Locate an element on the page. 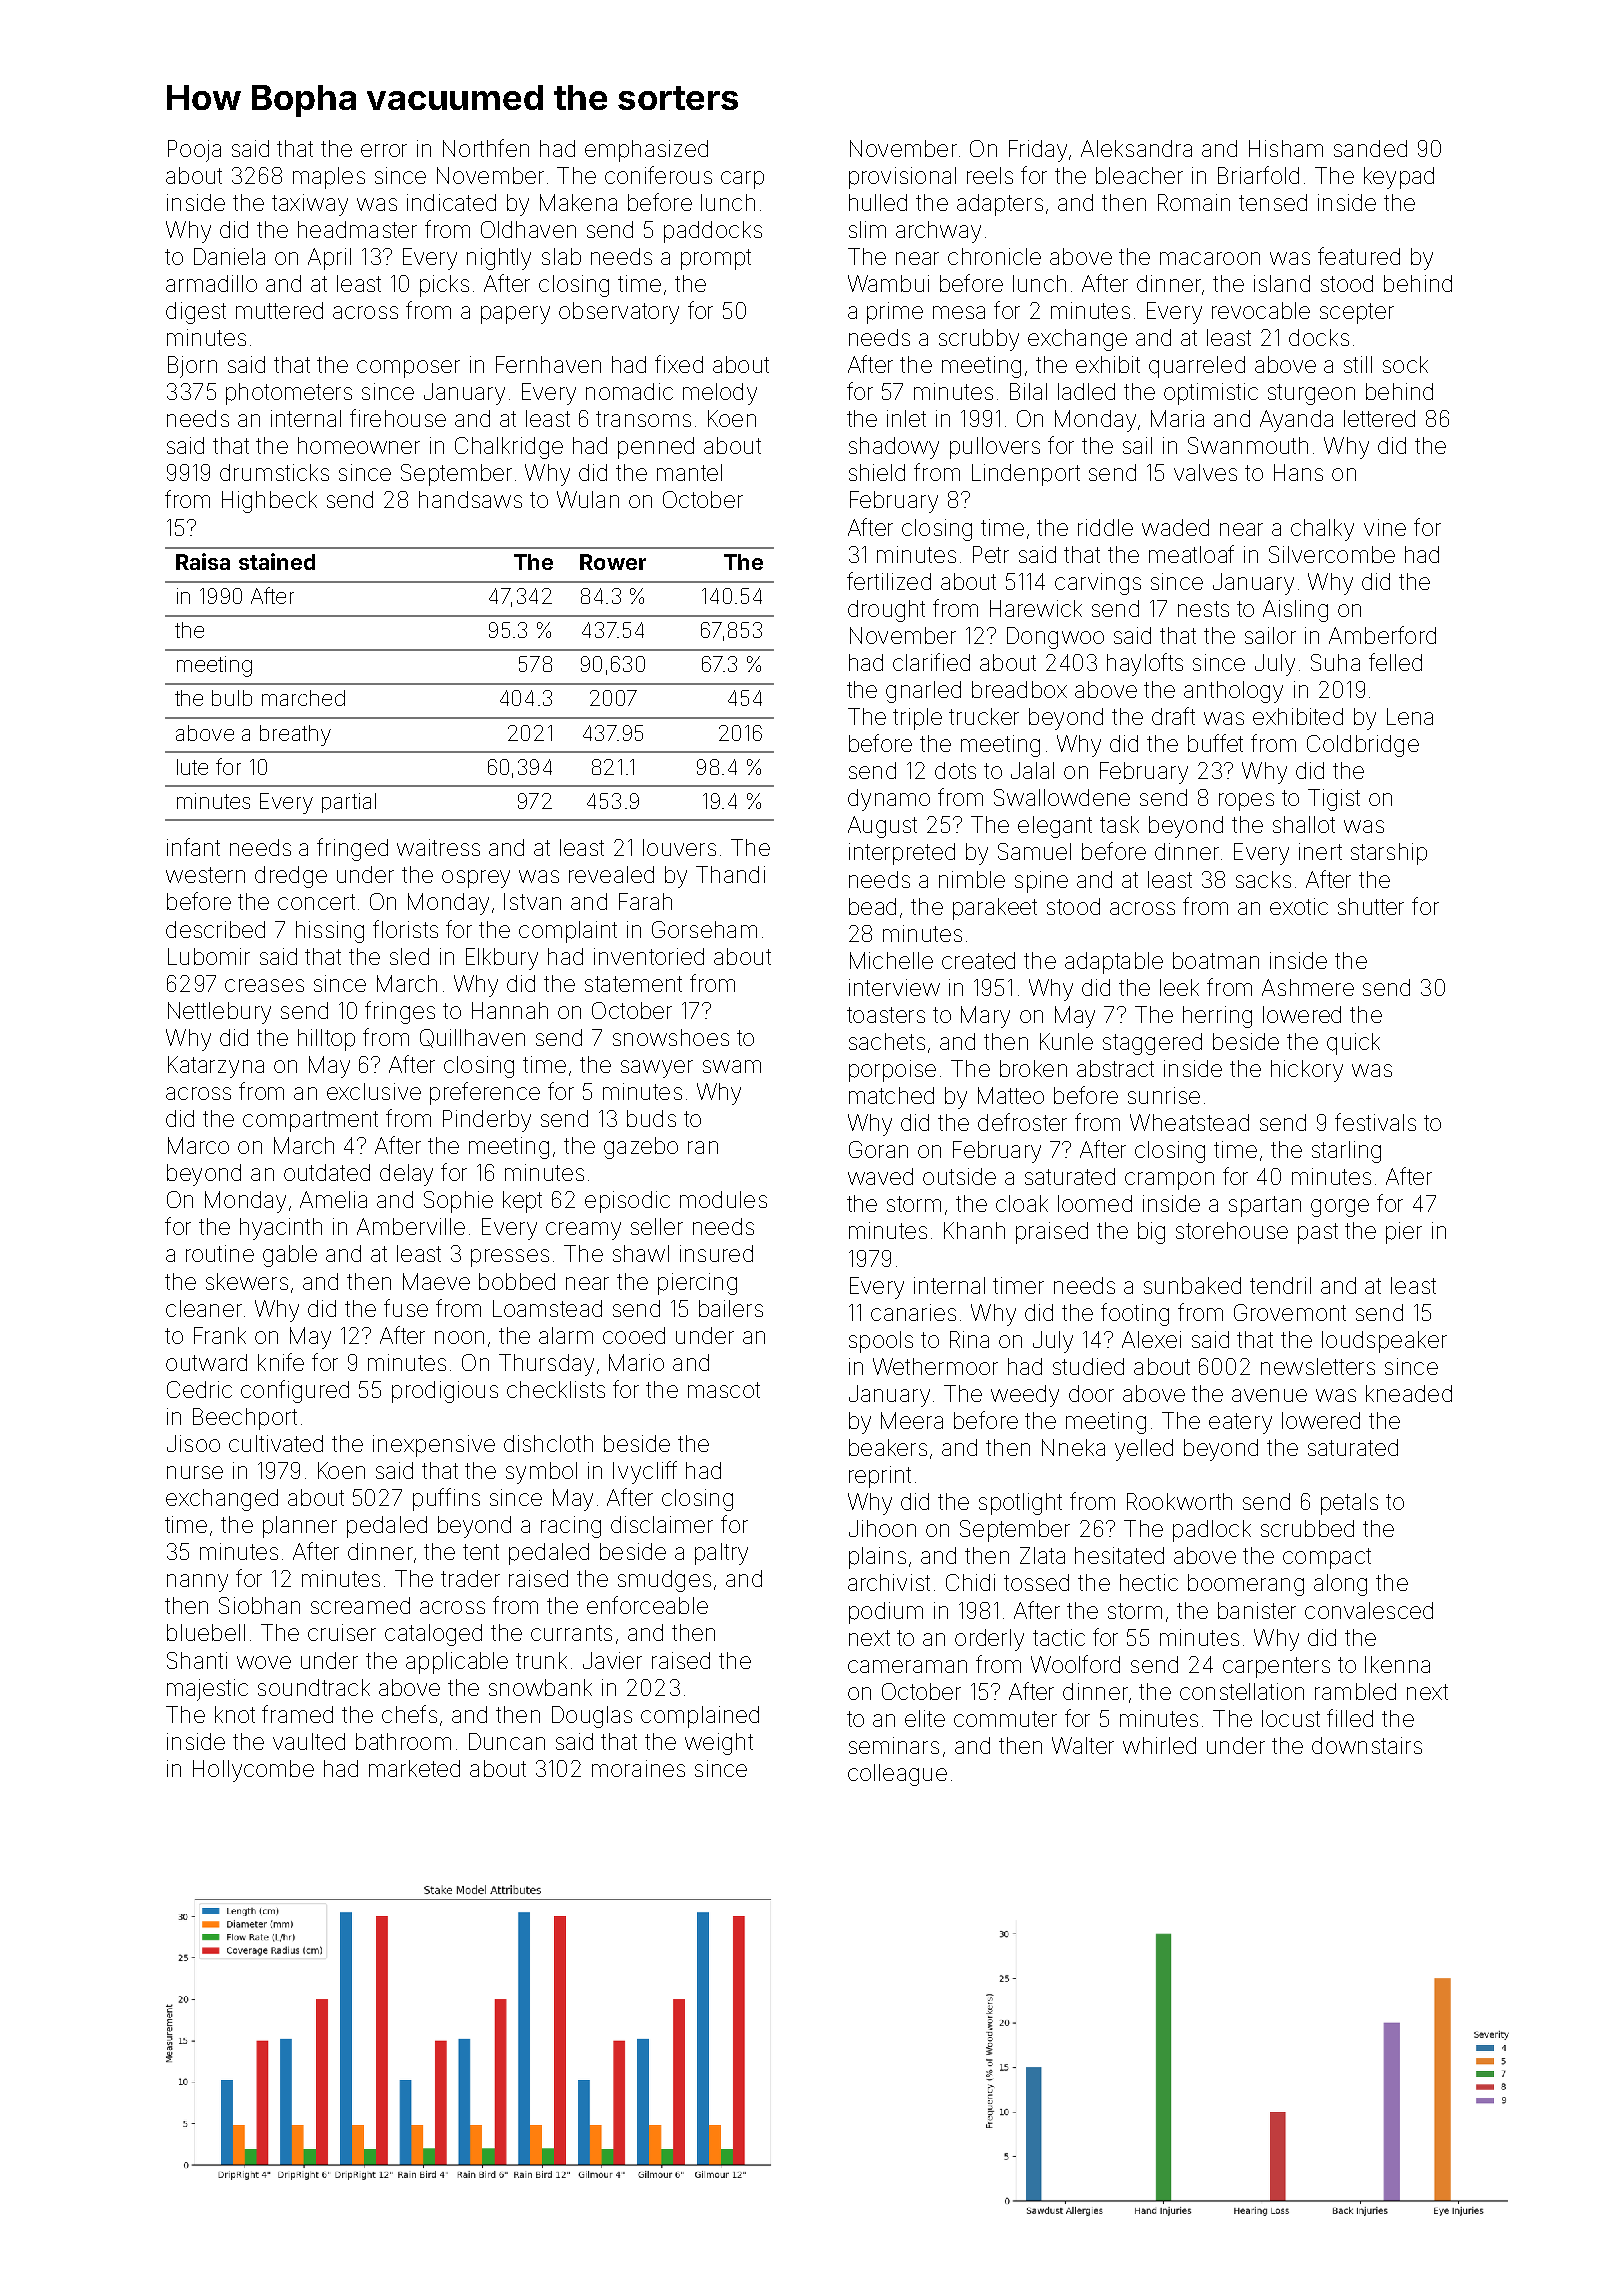 Image resolution: width=1620 pixels, height=2292 pixels. vine is located at coordinates (1385, 527).
